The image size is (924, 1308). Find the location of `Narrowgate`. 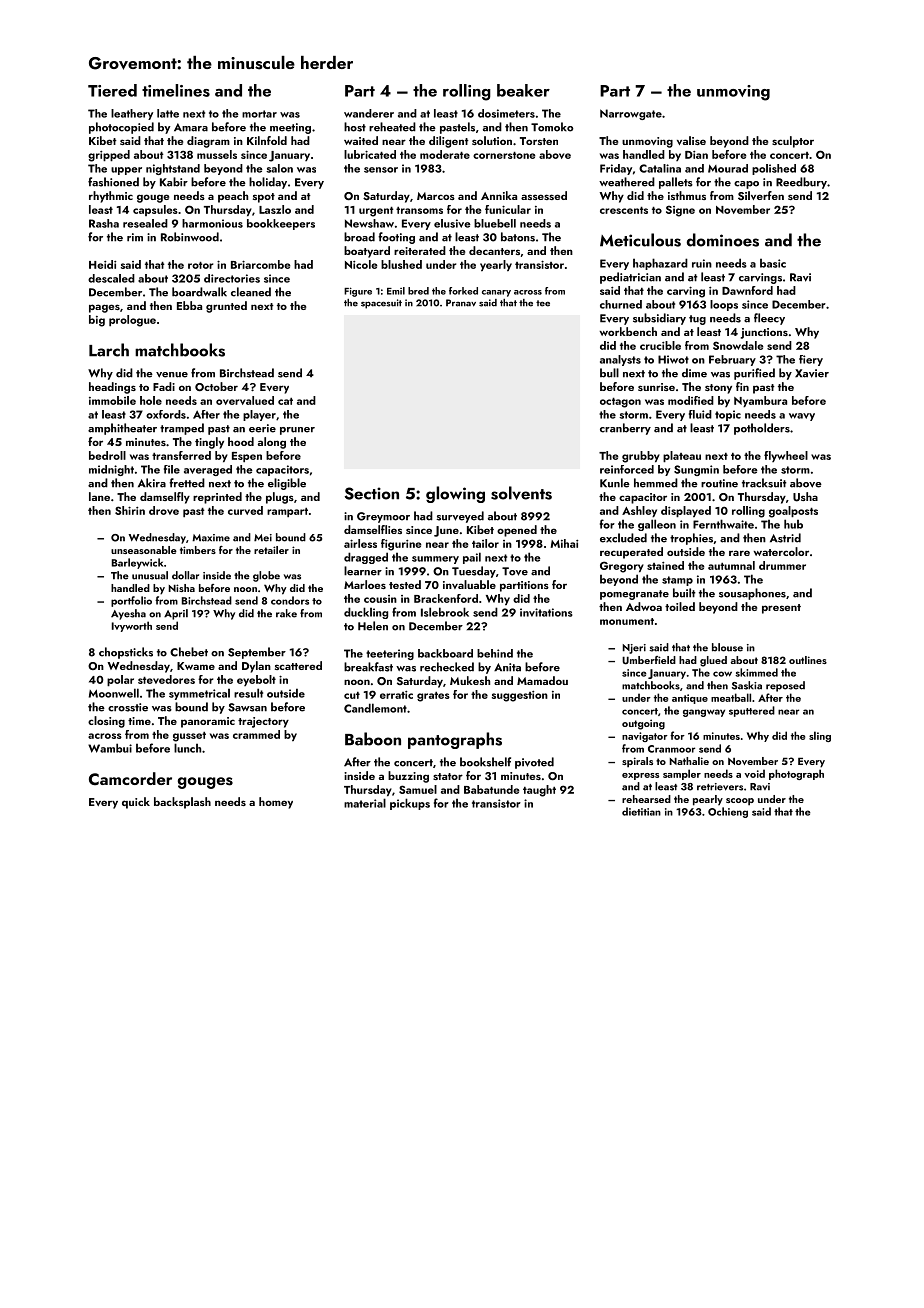

Narrowgate is located at coordinates (631, 114).
